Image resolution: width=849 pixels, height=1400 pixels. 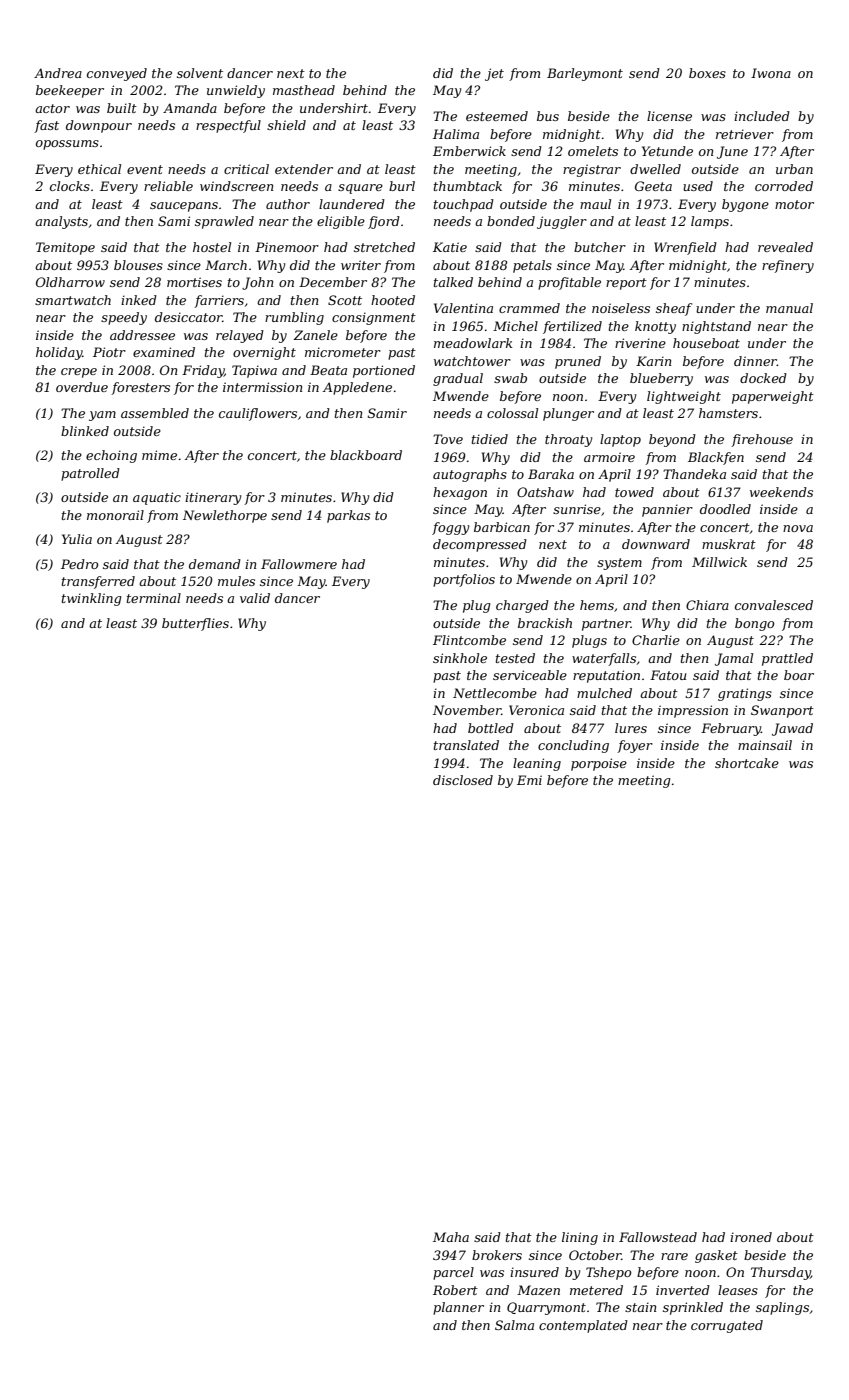 What do you see at coordinates (463, 780) in the image?
I see `disclosed` at bounding box center [463, 780].
